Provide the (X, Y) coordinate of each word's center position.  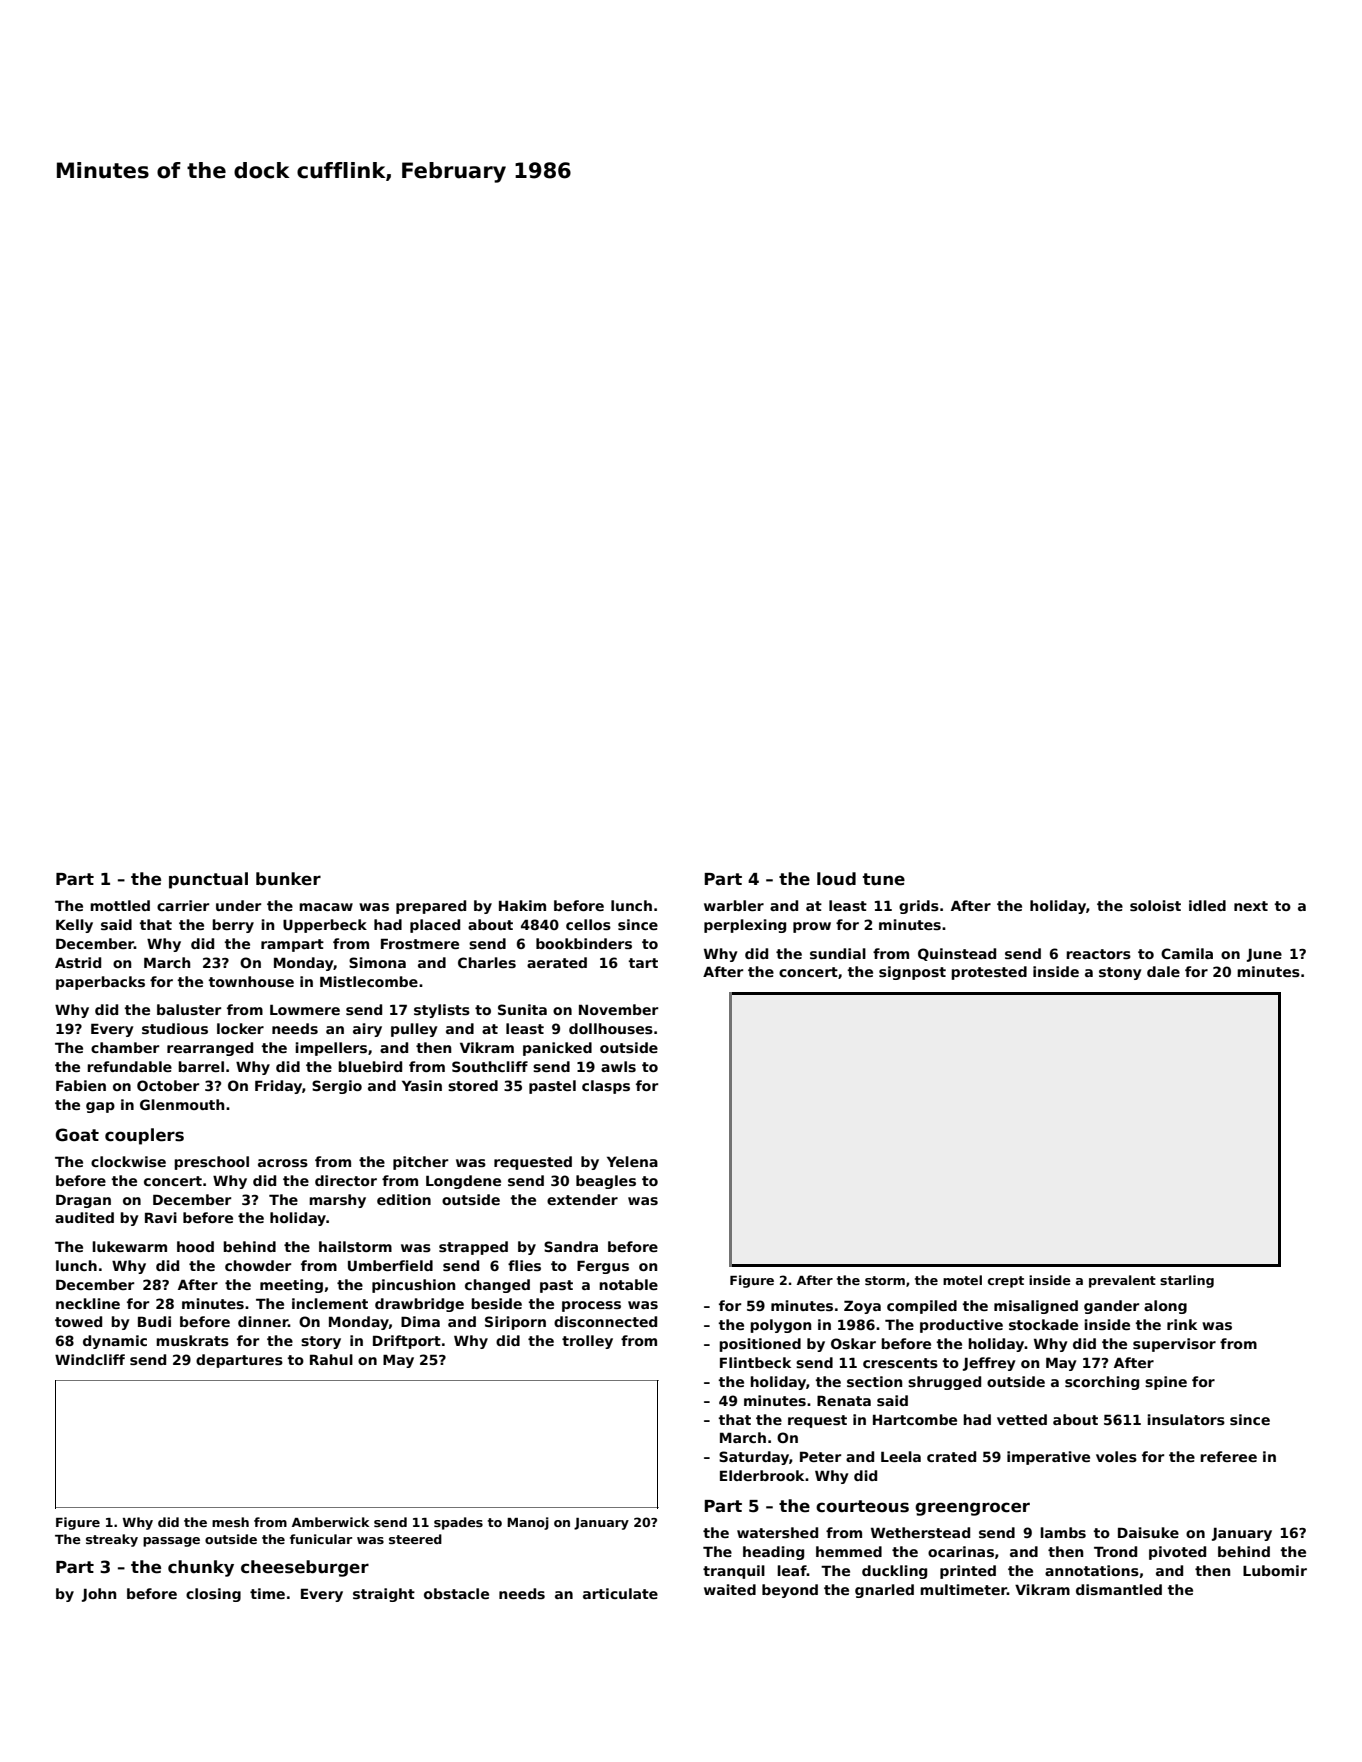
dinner (263, 1321)
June (1264, 955)
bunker (288, 879)
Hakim (522, 905)
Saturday (754, 1458)
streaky (112, 1540)
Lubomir (1275, 1570)
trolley (587, 1342)
